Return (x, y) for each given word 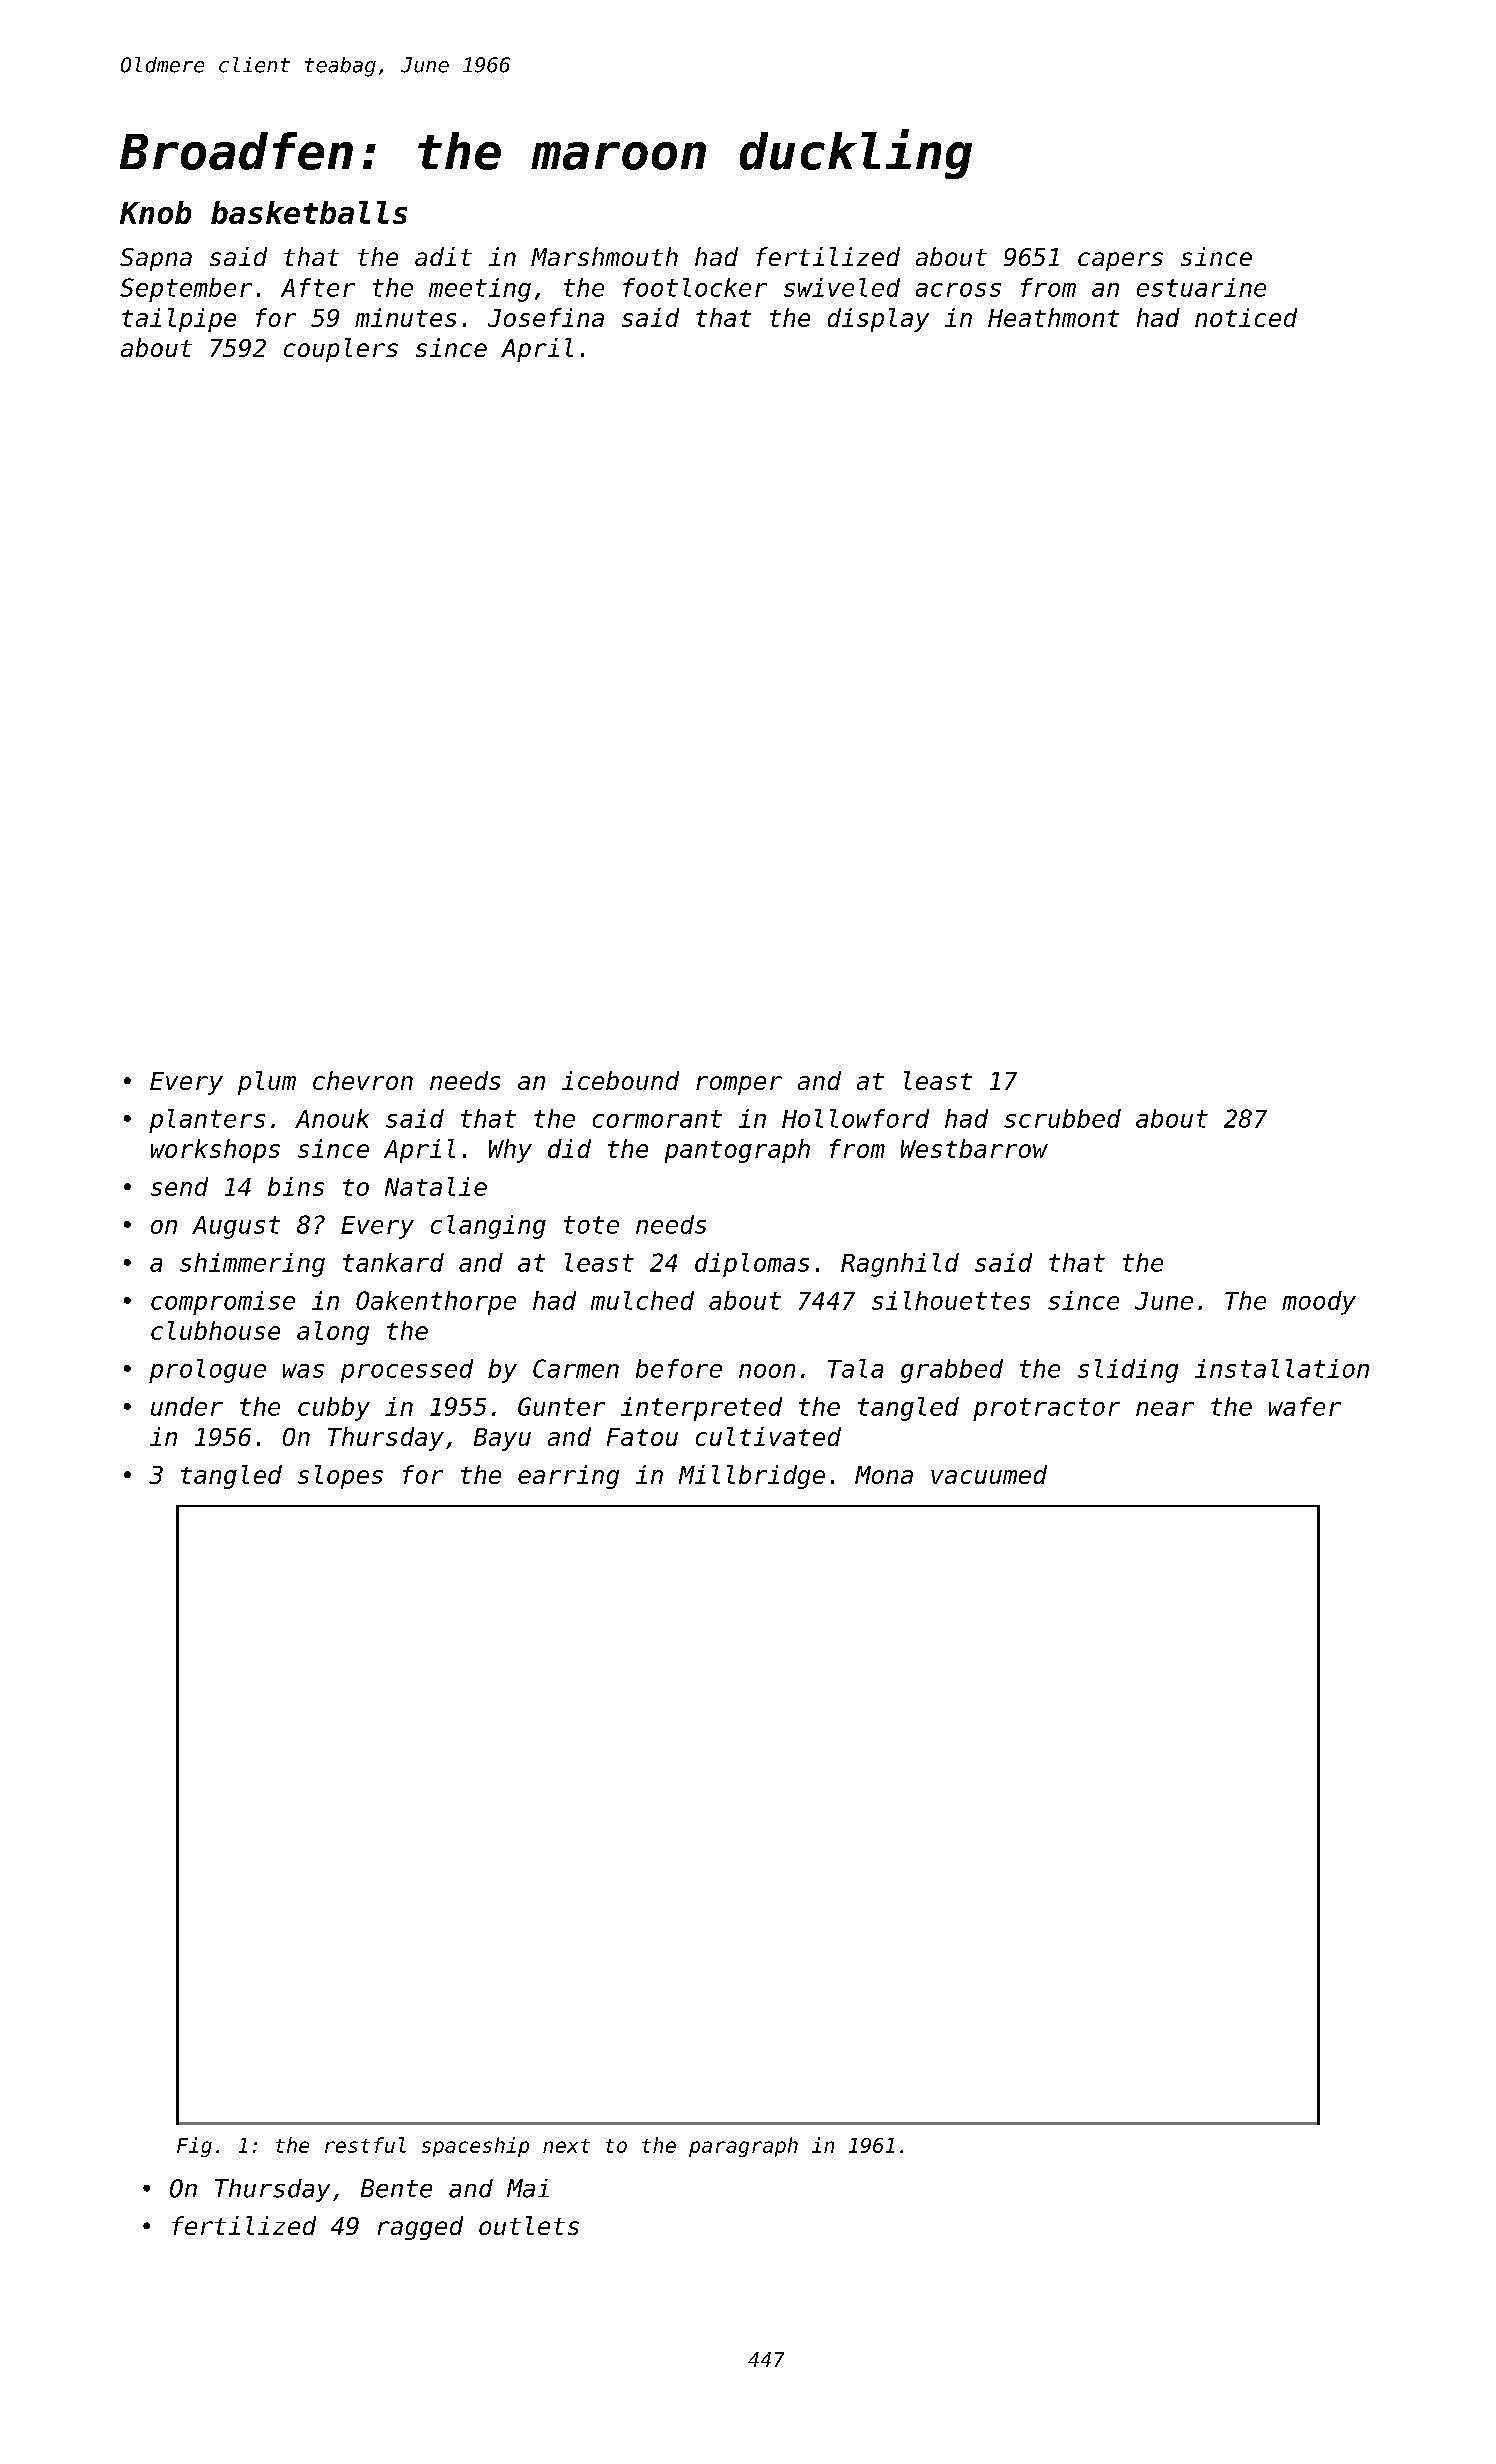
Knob (155, 212)
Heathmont (1053, 317)
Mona (884, 1475)
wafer (1305, 1406)
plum (267, 1083)
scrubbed (1062, 1118)
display (878, 320)
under (187, 1406)
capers (1120, 261)
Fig (194, 2147)
